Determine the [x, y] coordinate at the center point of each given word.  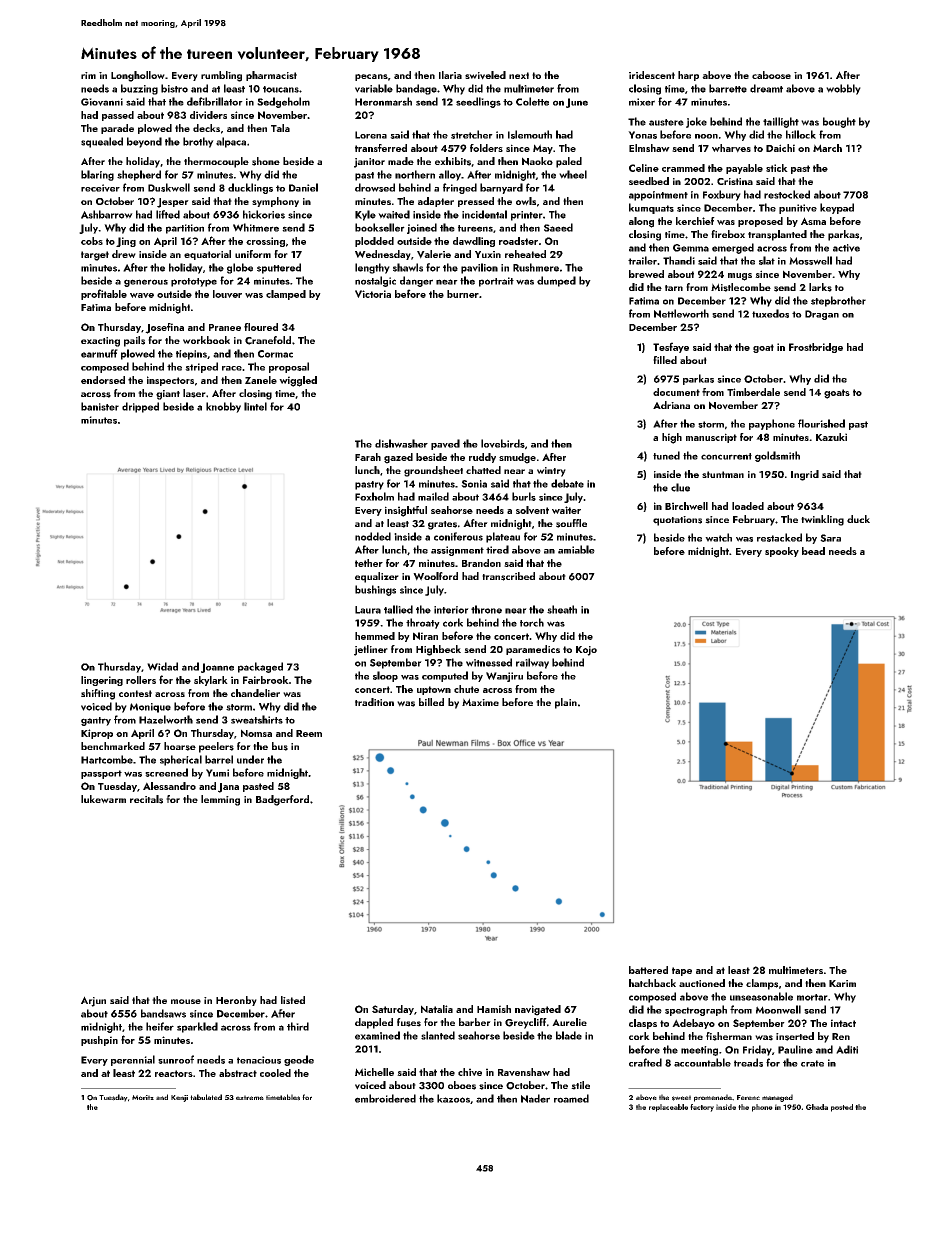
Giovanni [102, 102]
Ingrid [805, 475]
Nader [535, 1098]
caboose [771, 75]
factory [702, 1108]
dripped [140, 407]
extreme [250, 1097]
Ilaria [450, 75]
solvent [532, 510]
